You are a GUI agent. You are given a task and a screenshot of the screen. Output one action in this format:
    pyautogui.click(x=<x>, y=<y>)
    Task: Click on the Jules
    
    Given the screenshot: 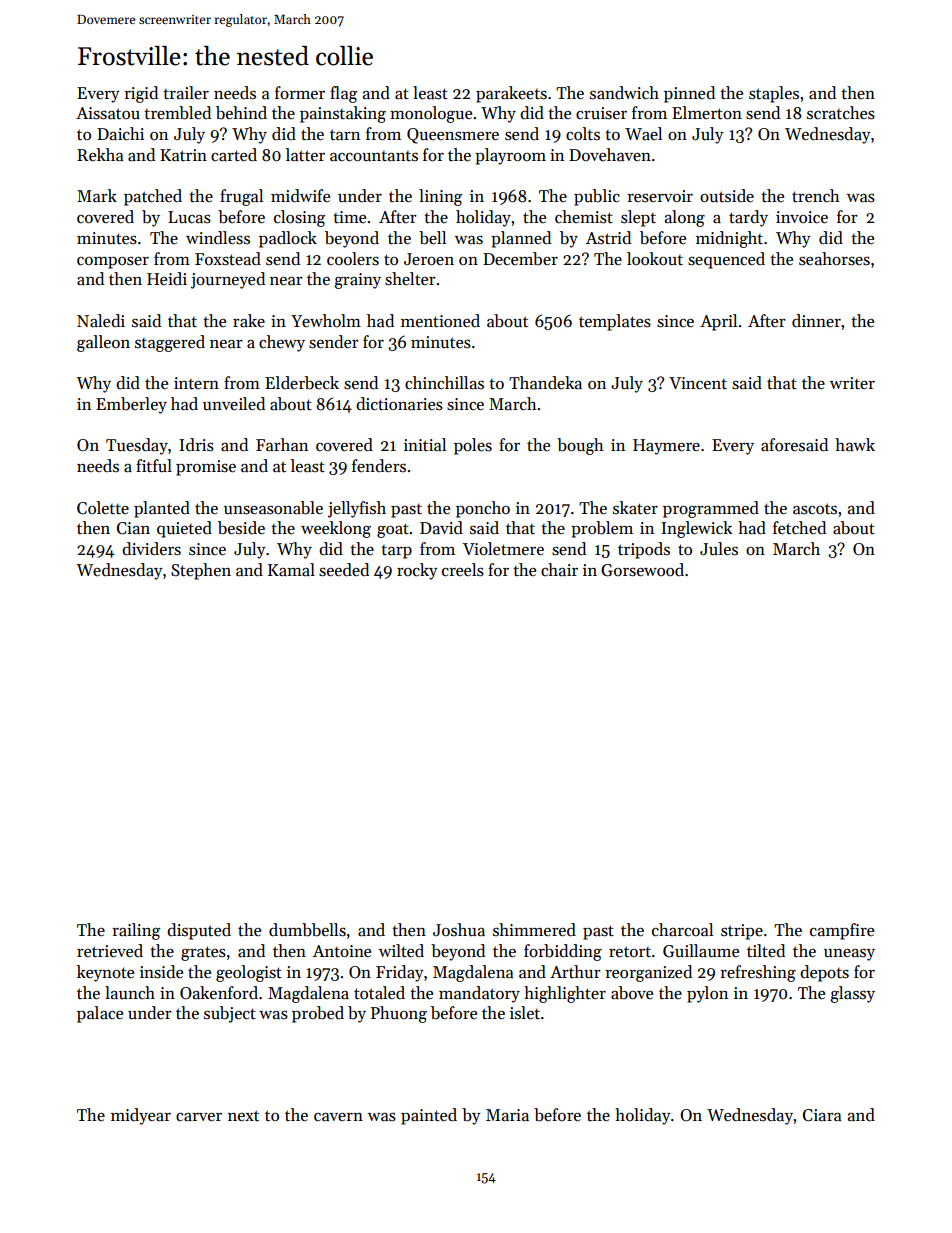 What is the action you would take?
    pyautogui.click(x=719, y=549)
